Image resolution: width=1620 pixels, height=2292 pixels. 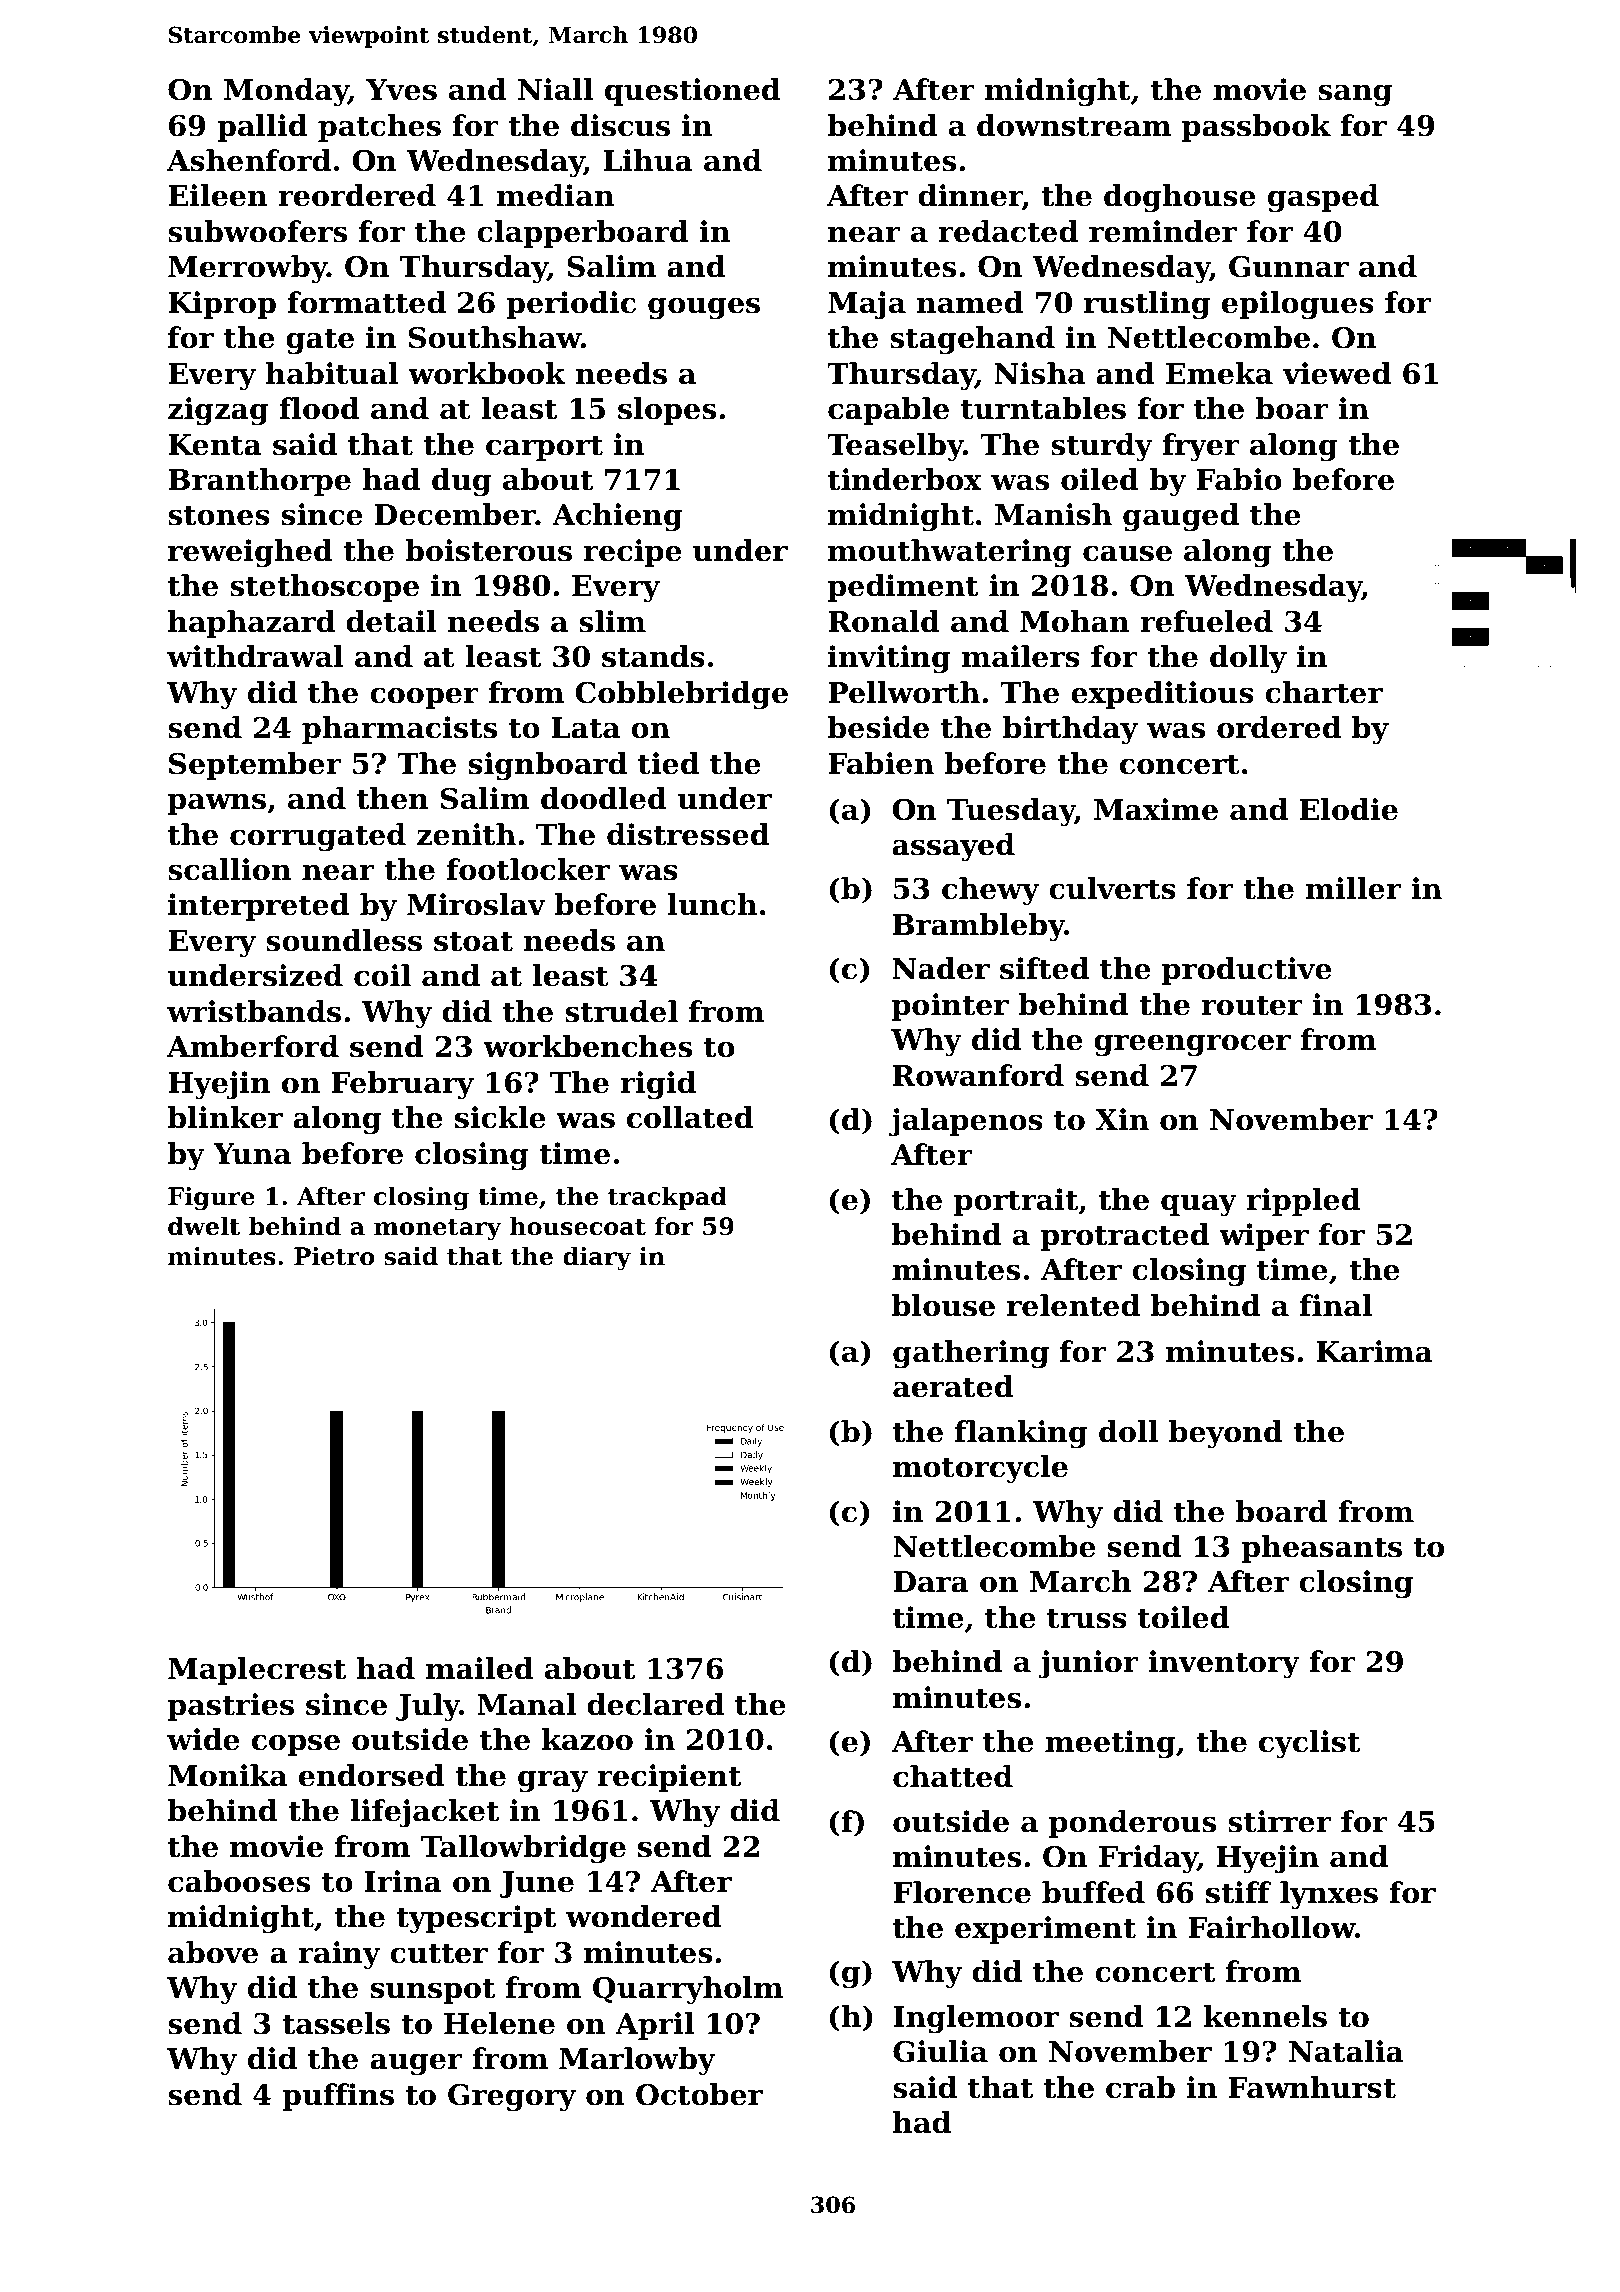 What do you see at coordinates (247, 269) in the image?
I see `Merrowby` at bounding box center [247, 269].
